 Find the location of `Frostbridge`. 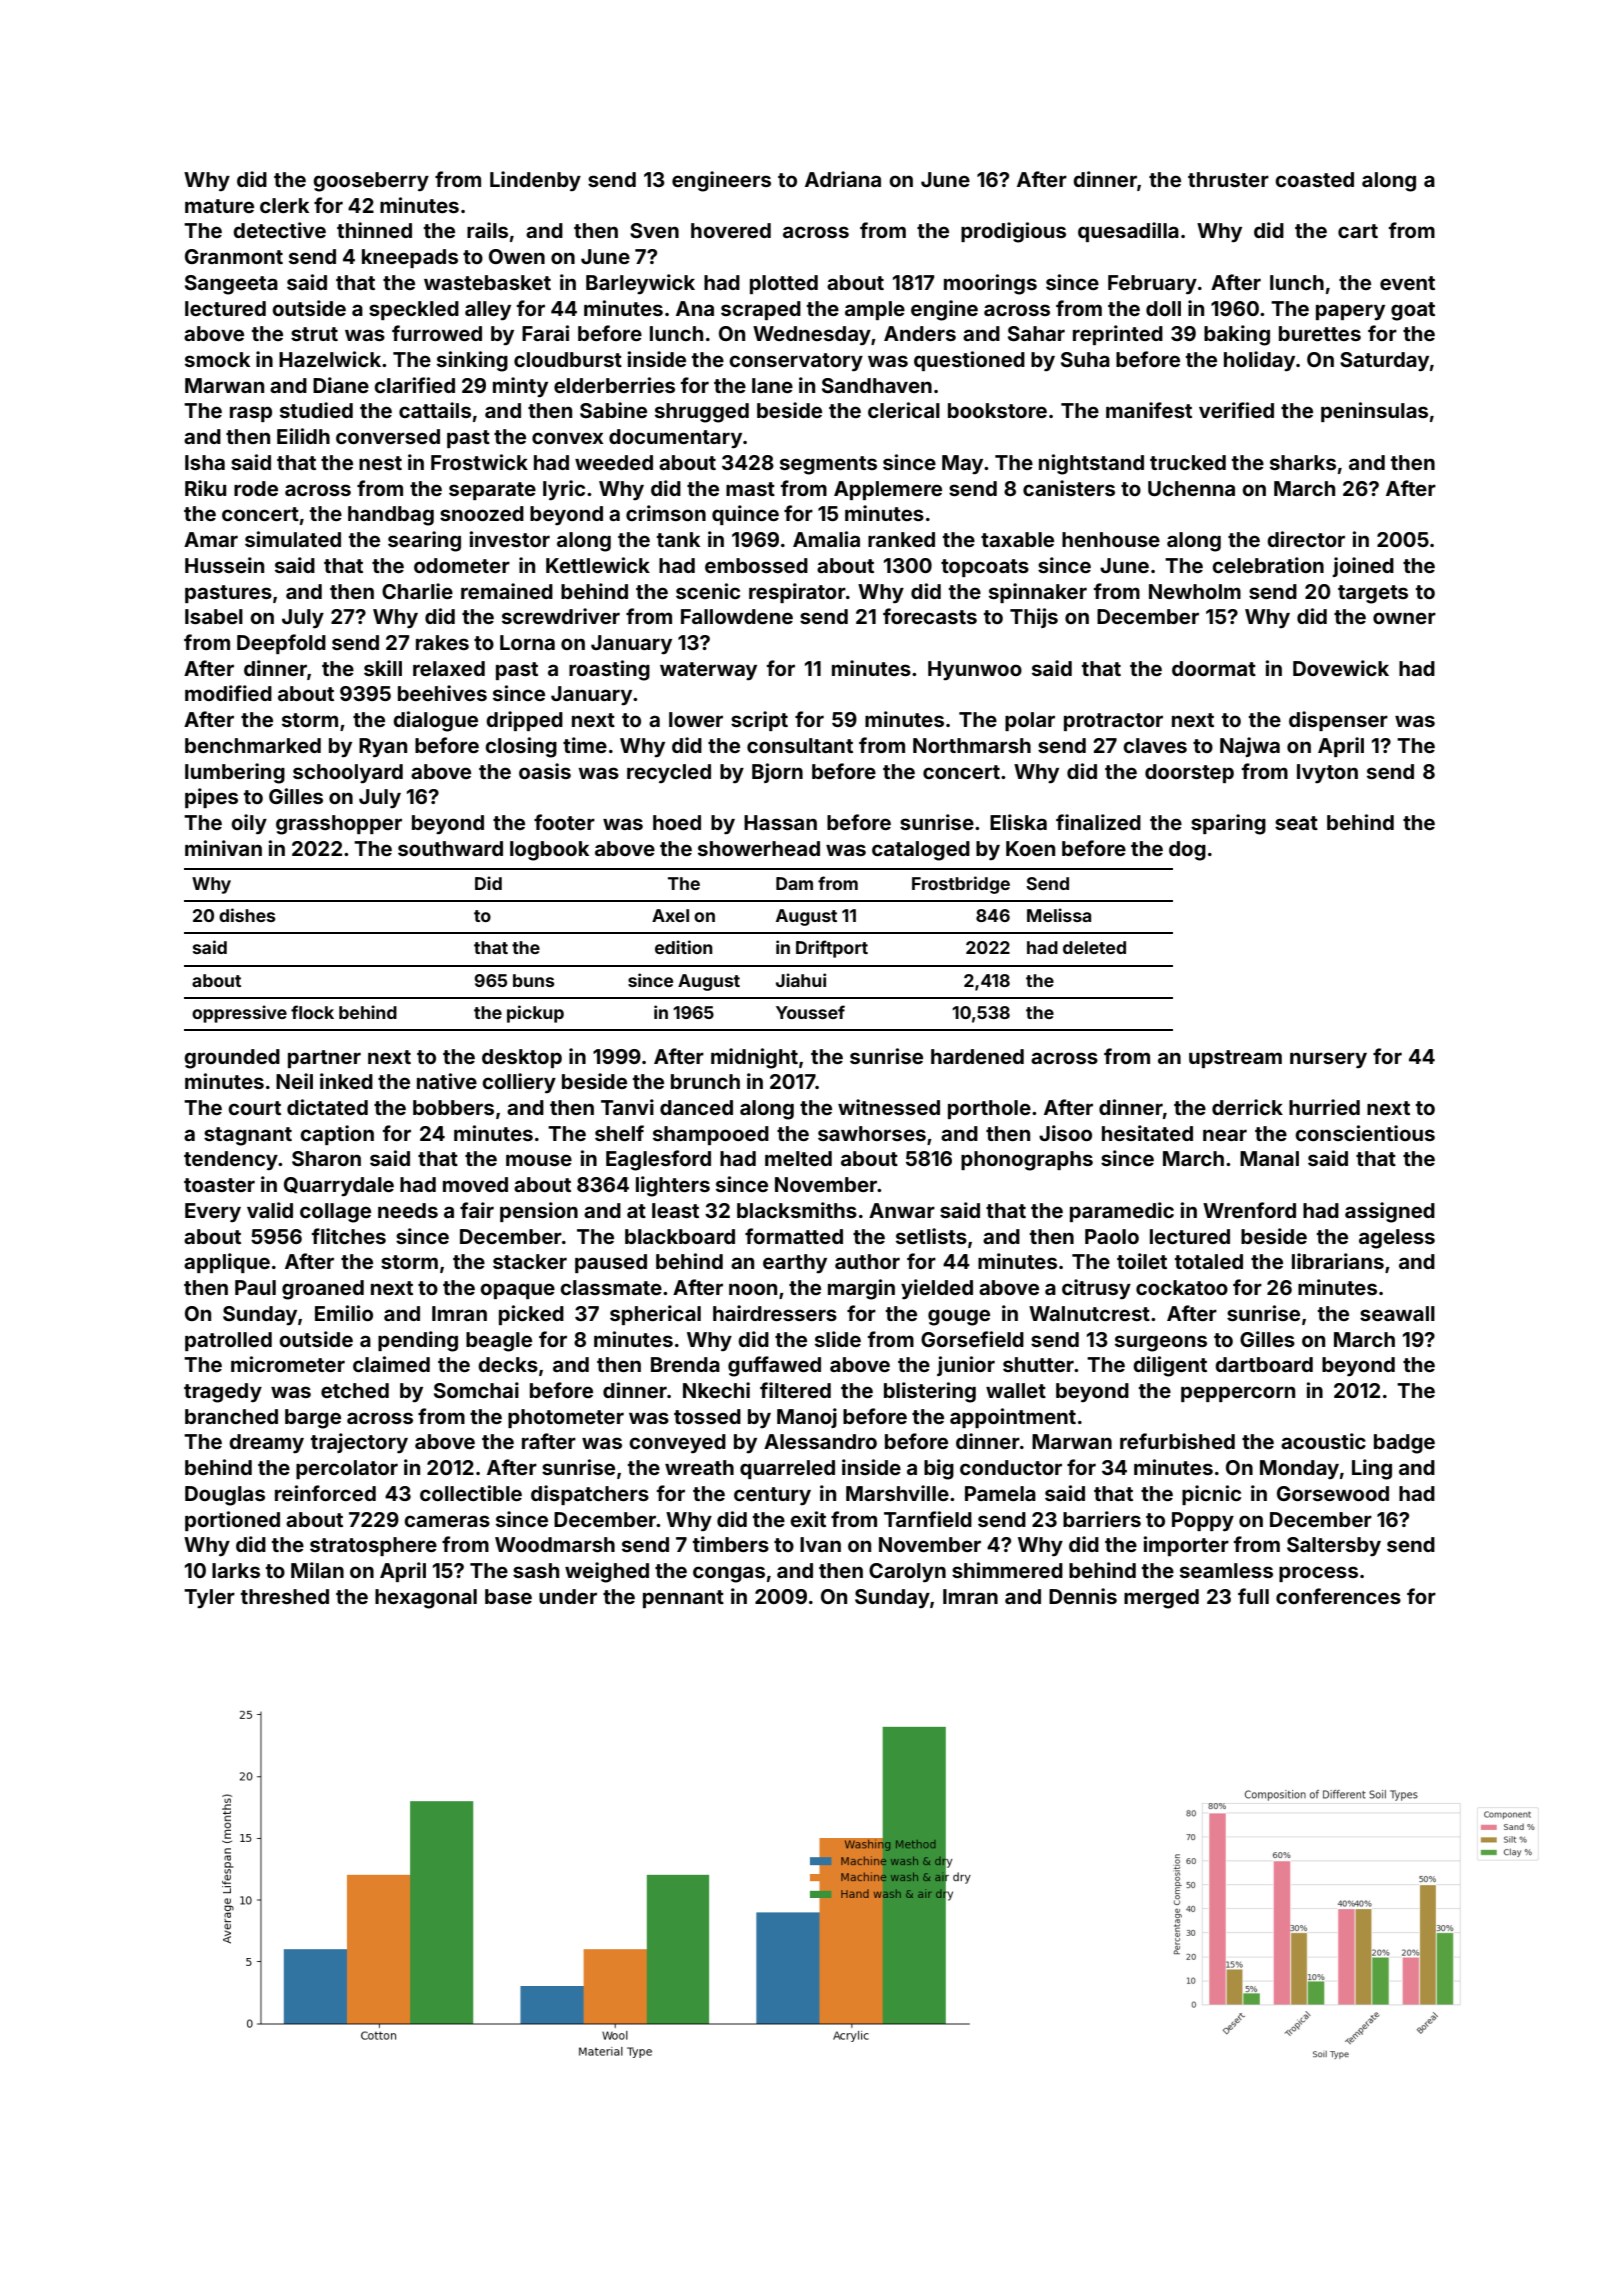

Frostbridge is located at coordinates (961, 885).
